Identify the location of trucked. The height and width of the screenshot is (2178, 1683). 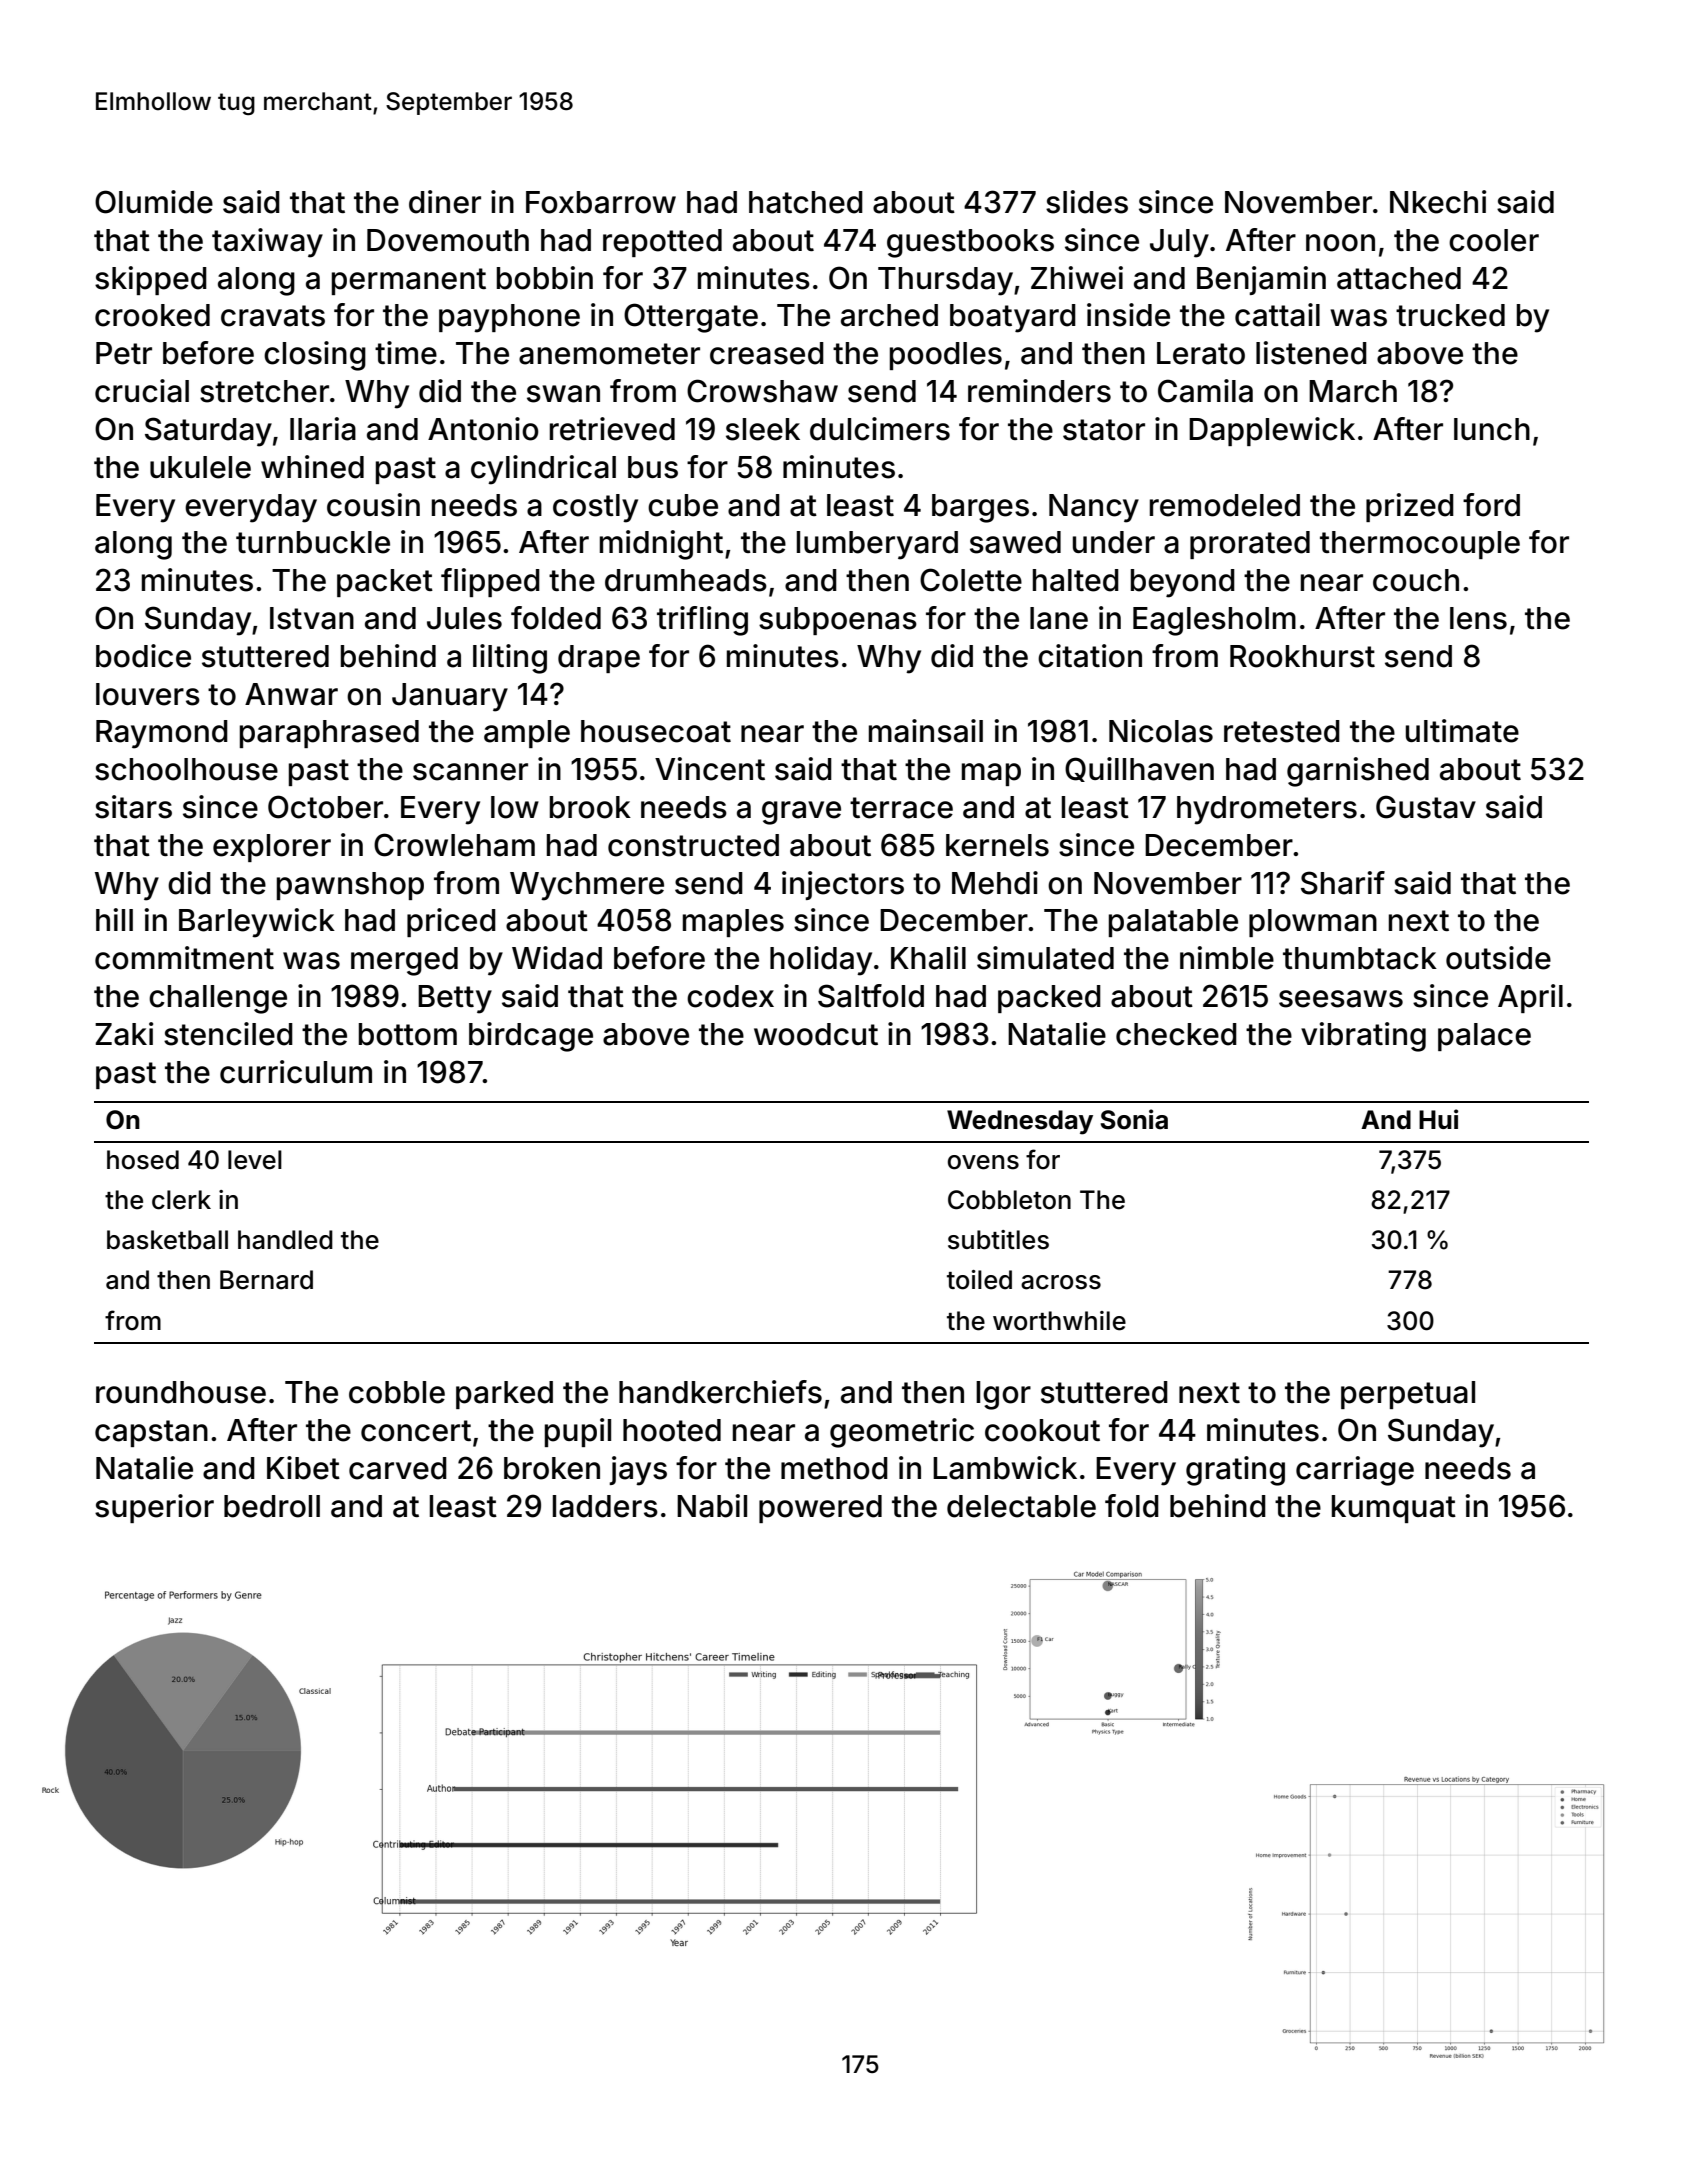
(1450, 315).
